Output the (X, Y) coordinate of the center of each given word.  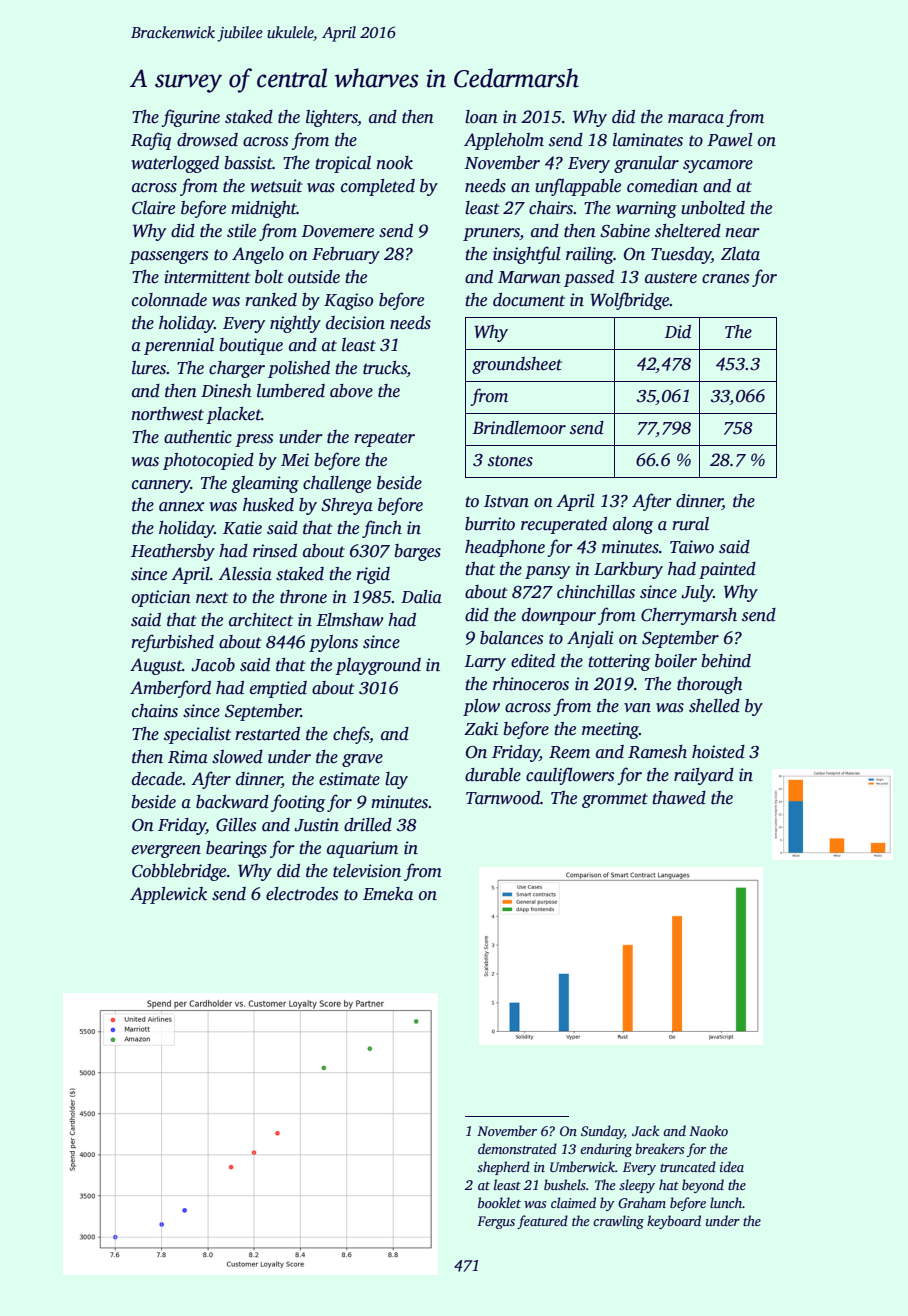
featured (542, 1222)
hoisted (718, 752)
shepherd (503, 1168)
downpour (559, 616)
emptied (278, 689)
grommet (615, 800)
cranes (725, 279)
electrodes (302, 894)
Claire (153, 208)
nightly (295, 324)
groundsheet (517, 365)
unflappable (578, 187)
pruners (491, 234)
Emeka (388, 894)
